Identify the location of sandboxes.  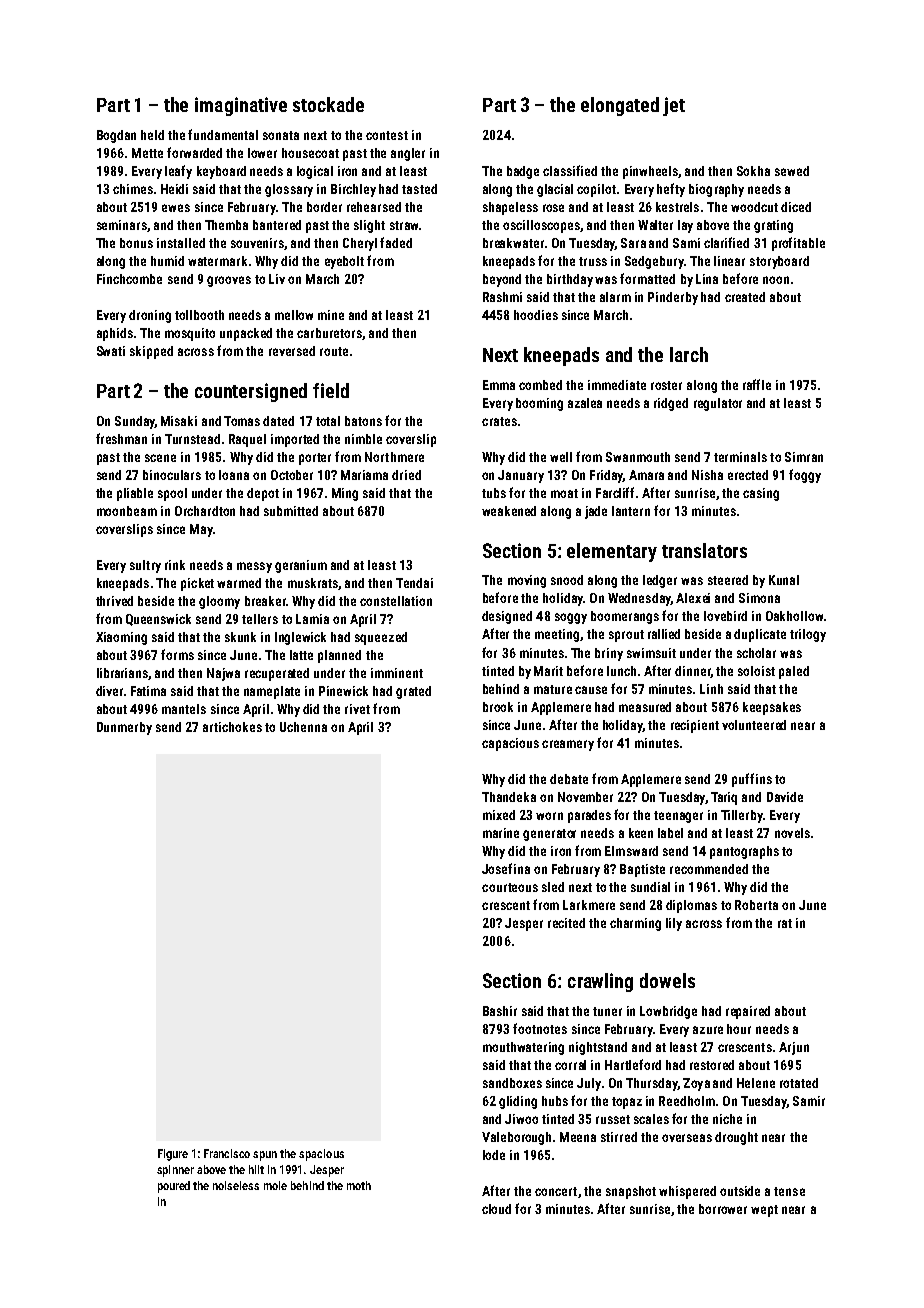
(512, 1083).
